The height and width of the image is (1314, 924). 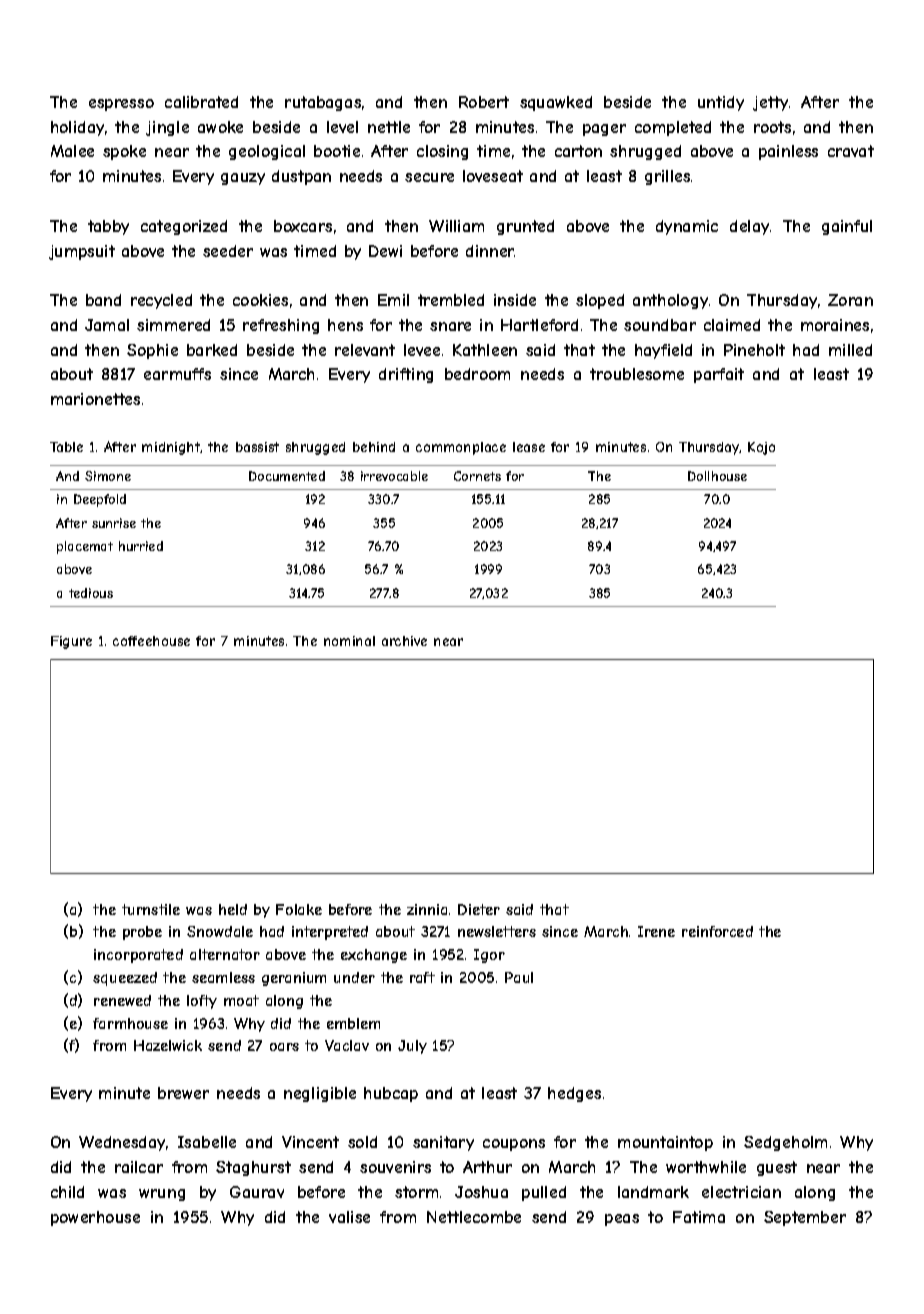 I want to click on moraines, so click(x=835, y=325).
